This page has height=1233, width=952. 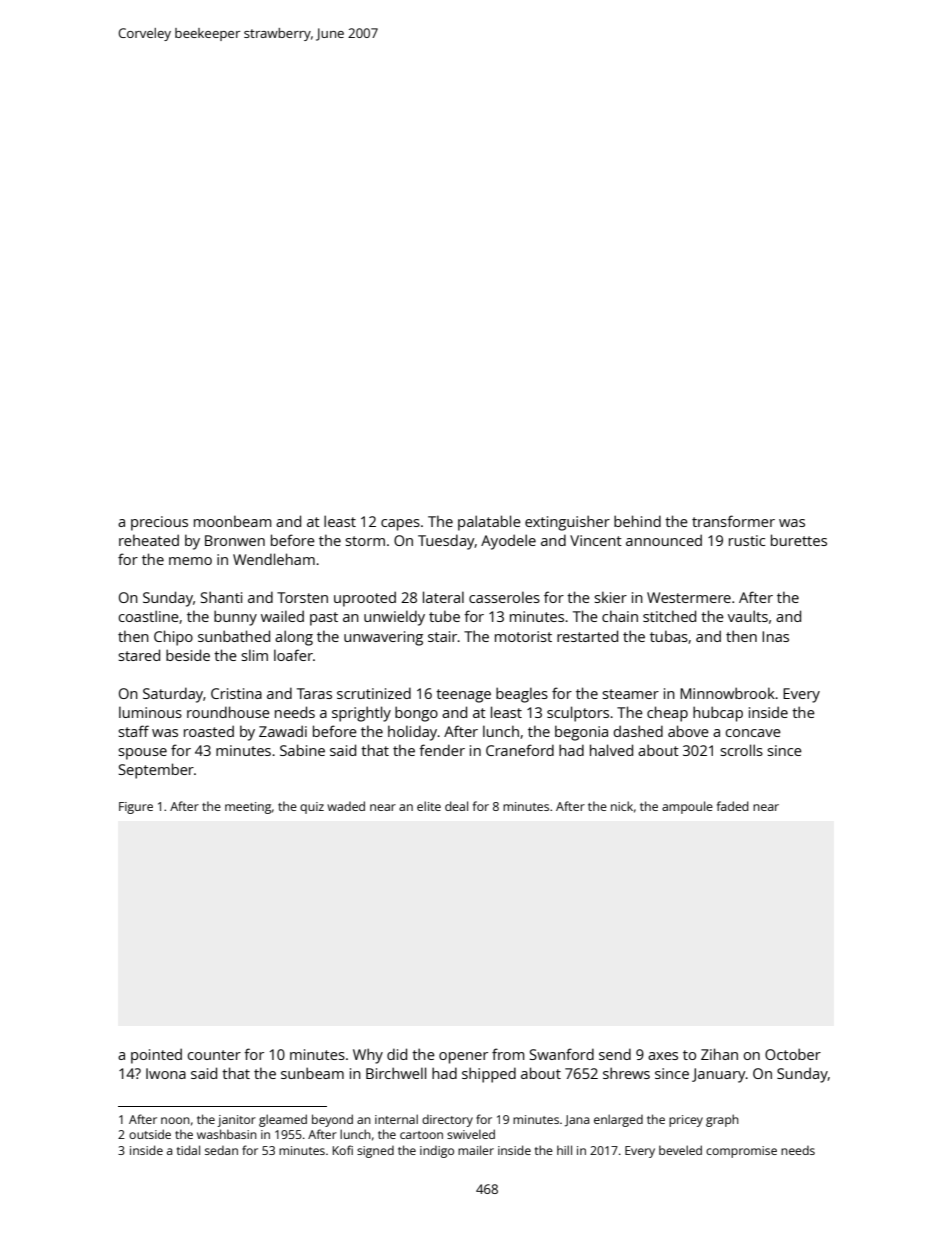 I want to click on rustic, so click(x=747, y=540).
